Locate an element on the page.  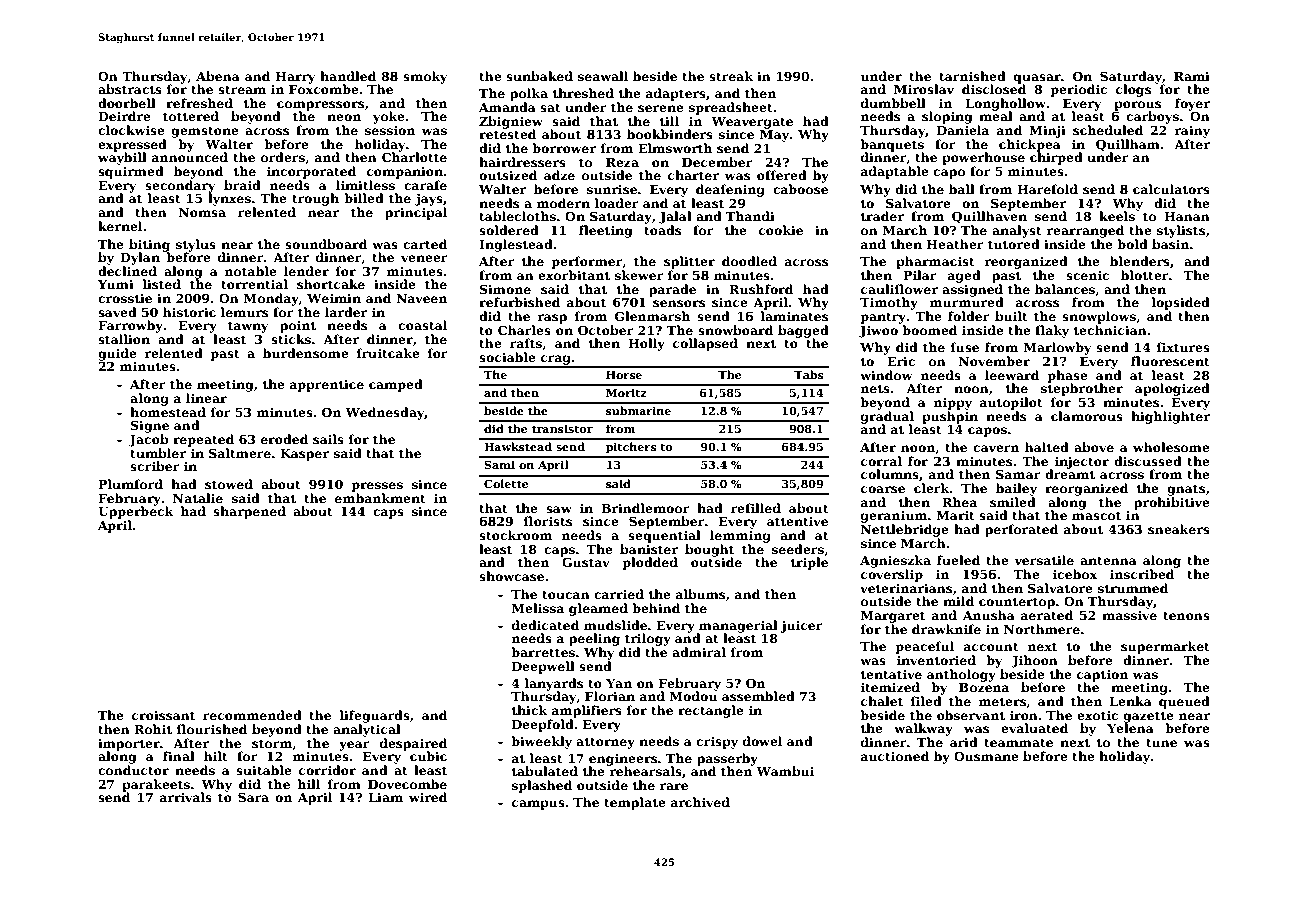
recommended is located at coordinates (252, 715).
